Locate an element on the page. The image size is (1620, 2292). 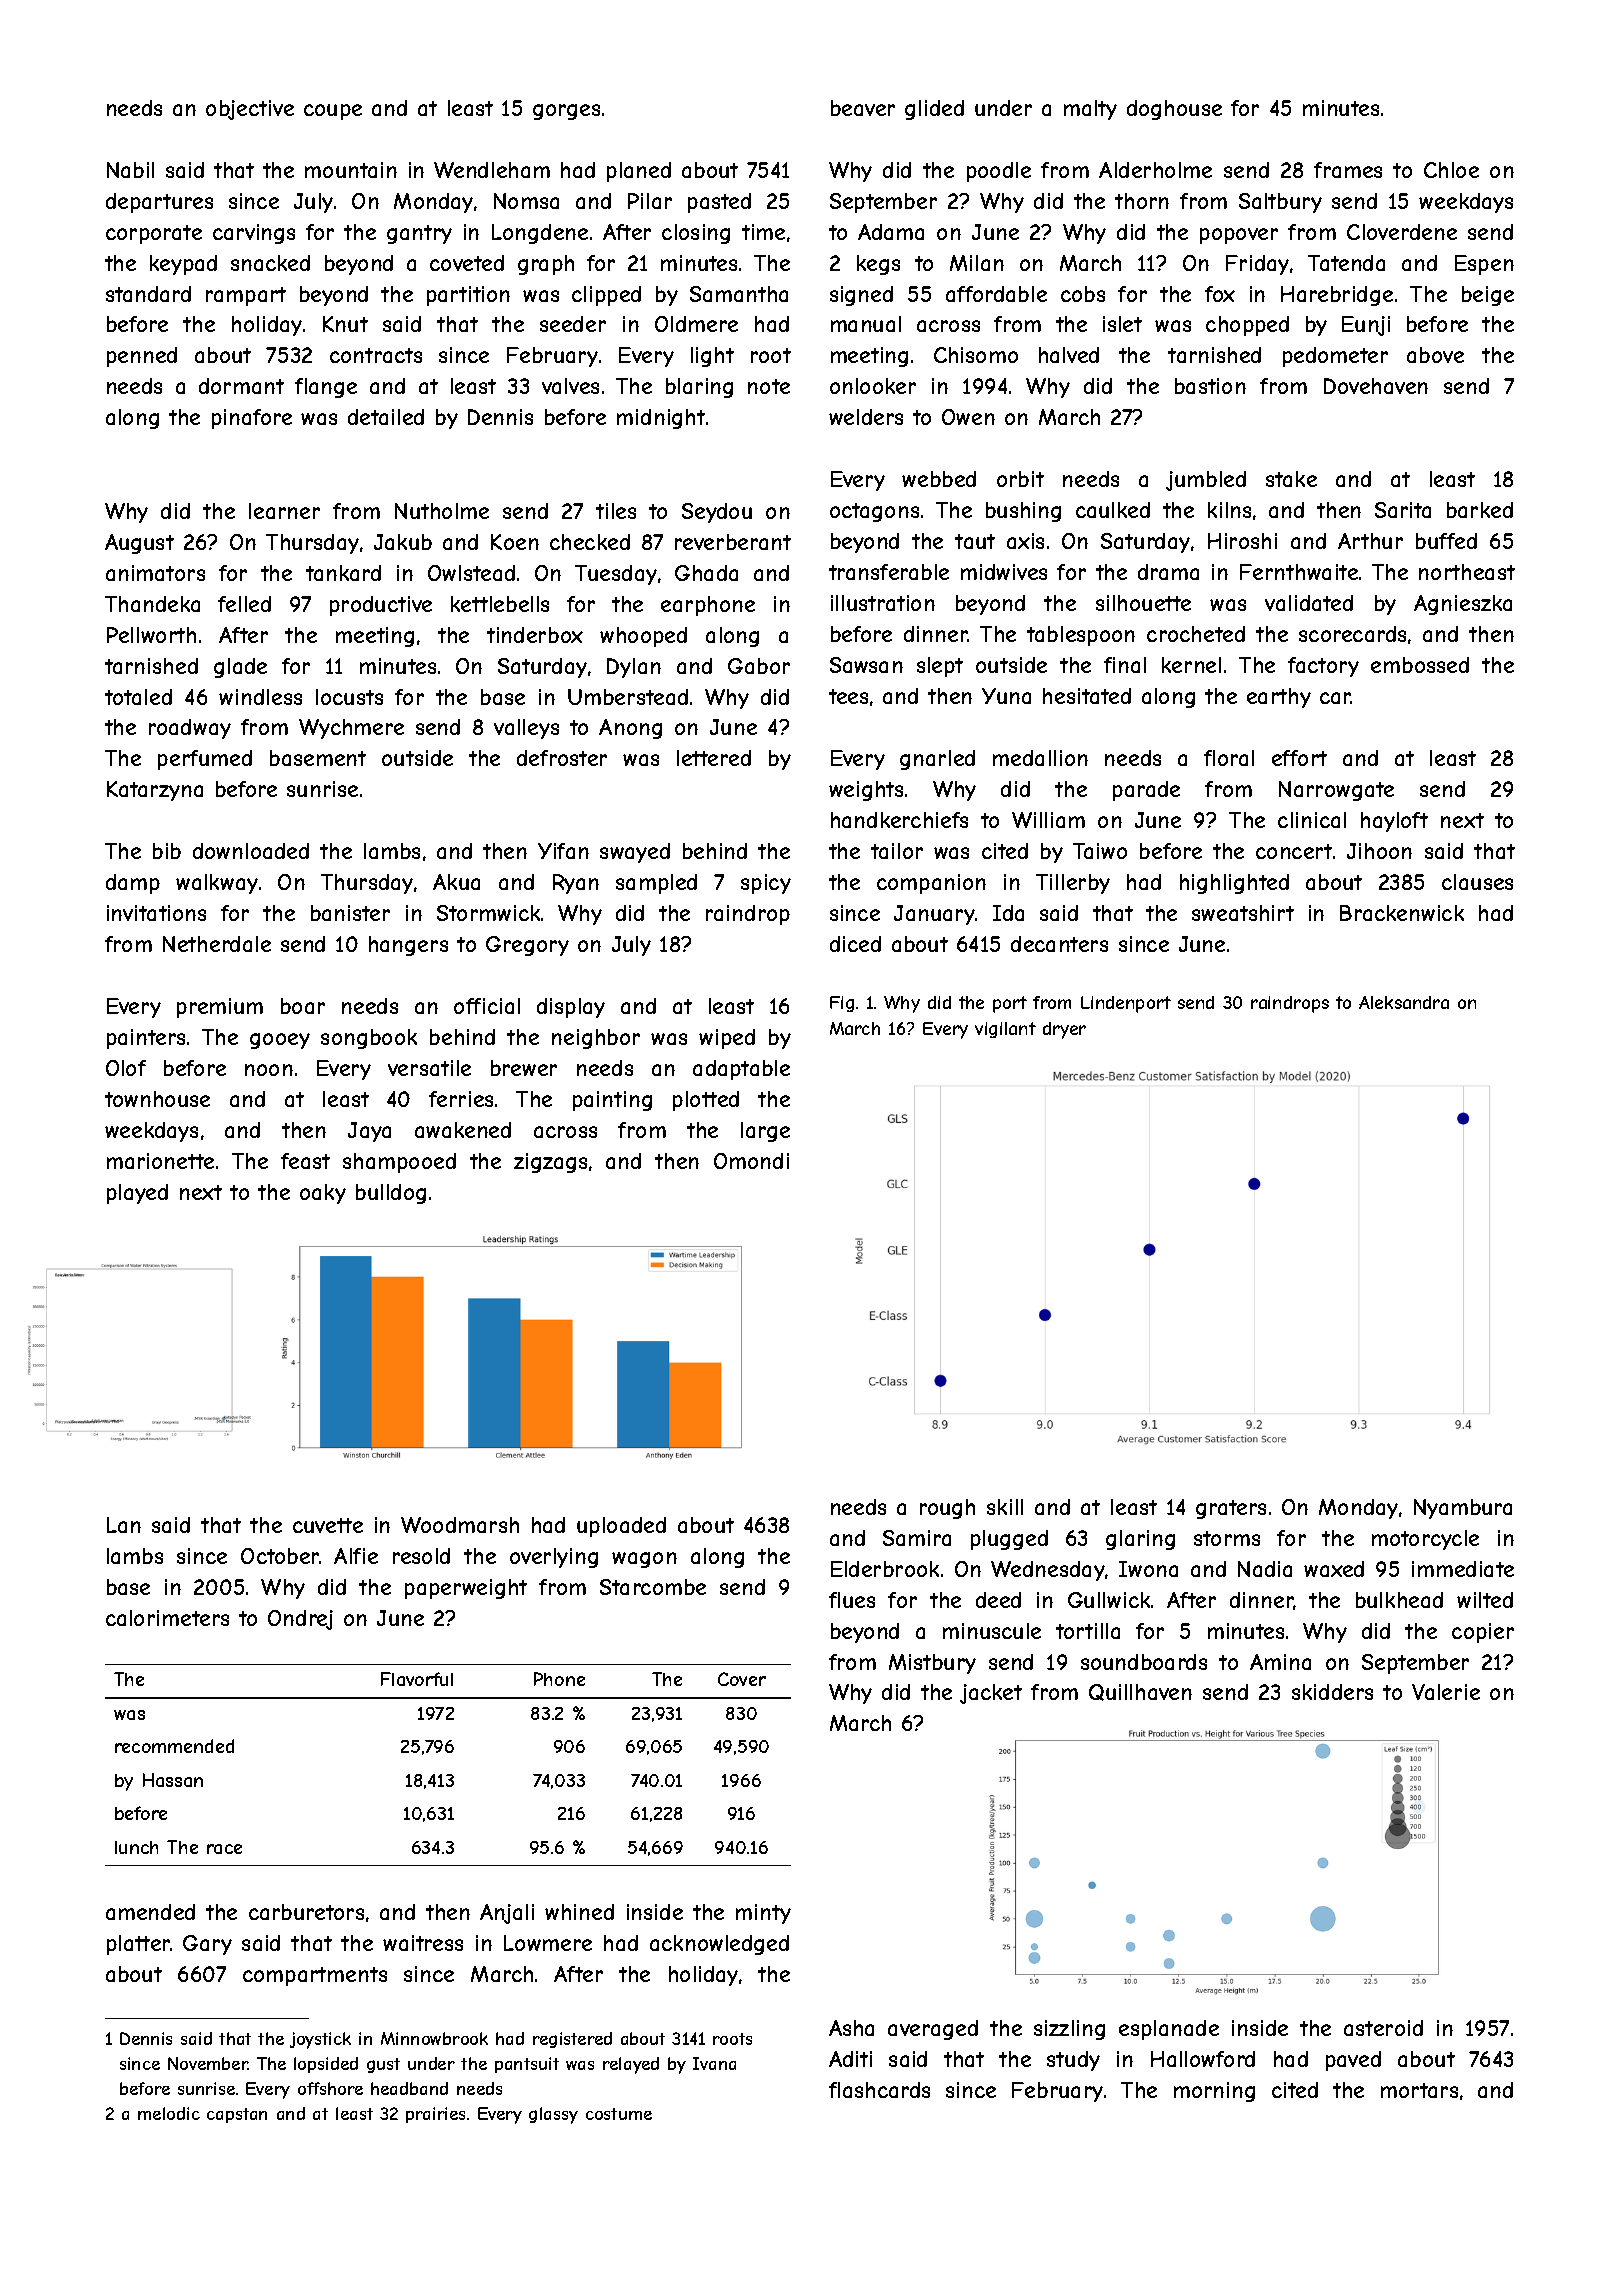
Ghada is located at coordinates (706, 573).
